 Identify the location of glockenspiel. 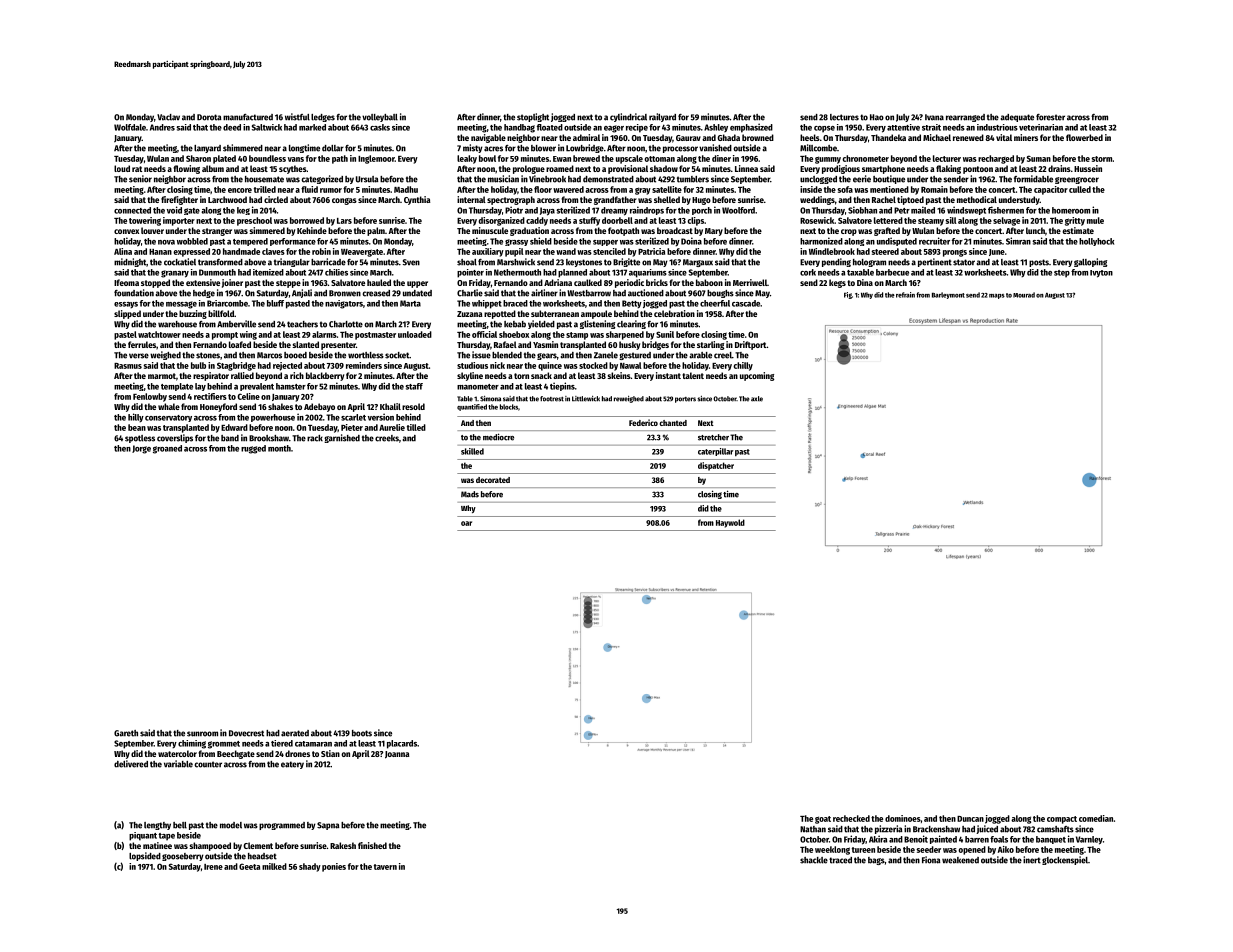
(1065, 860).
